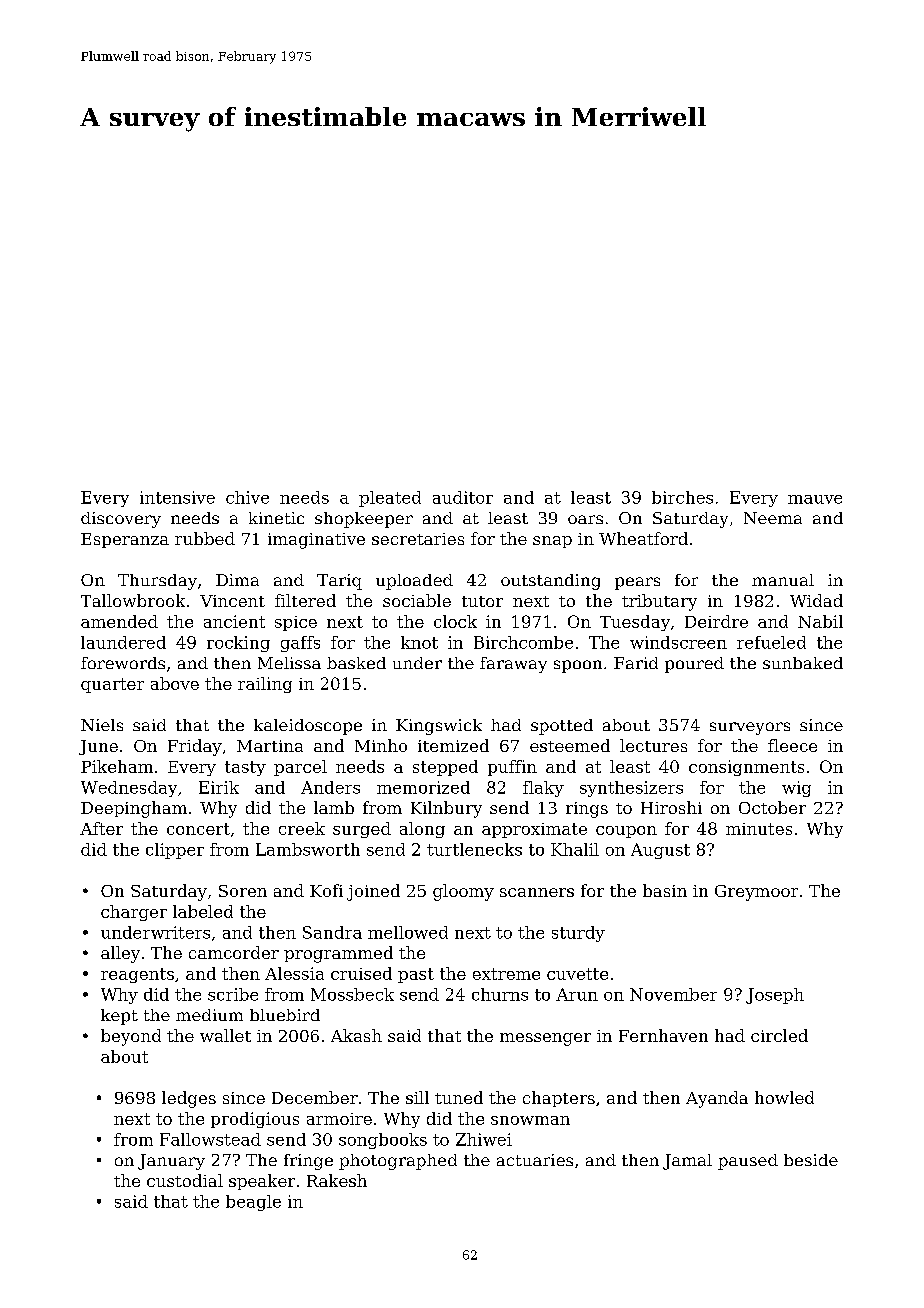 Image resolution: width=924 pixels, height=1308 pixels. Describe the element at coordinates (756, 893) in the screenshot. I see `Greymoor` at that location.
